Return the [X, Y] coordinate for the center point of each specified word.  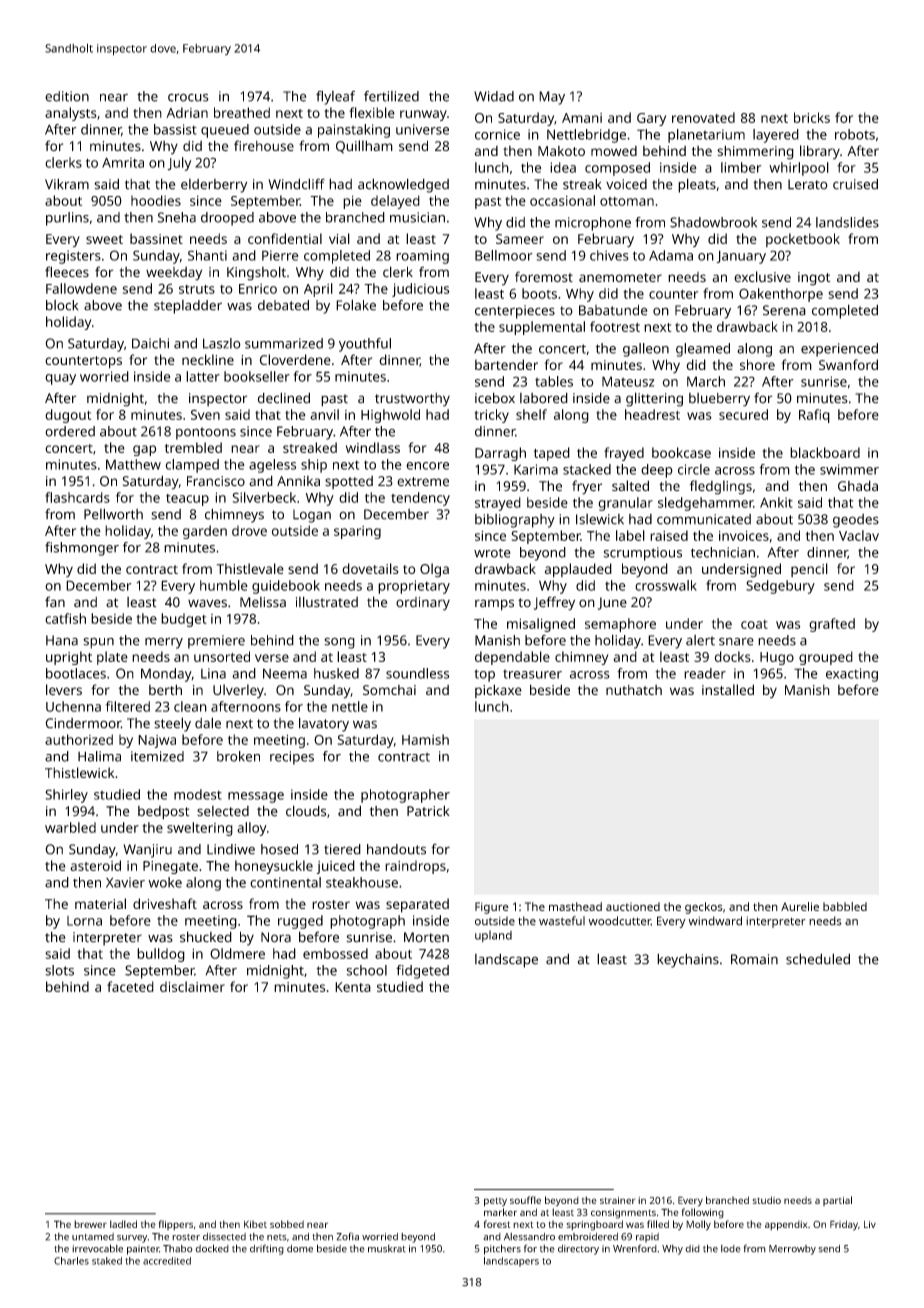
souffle [525, 1200]
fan [55, 602]
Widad [494, 96]
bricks [812, 117]
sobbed [287, 1224]
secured [743, 414]
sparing [357, 532]
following [703, 1213]
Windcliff [296, 184]
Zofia [347, 1236]
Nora [276, 937]
